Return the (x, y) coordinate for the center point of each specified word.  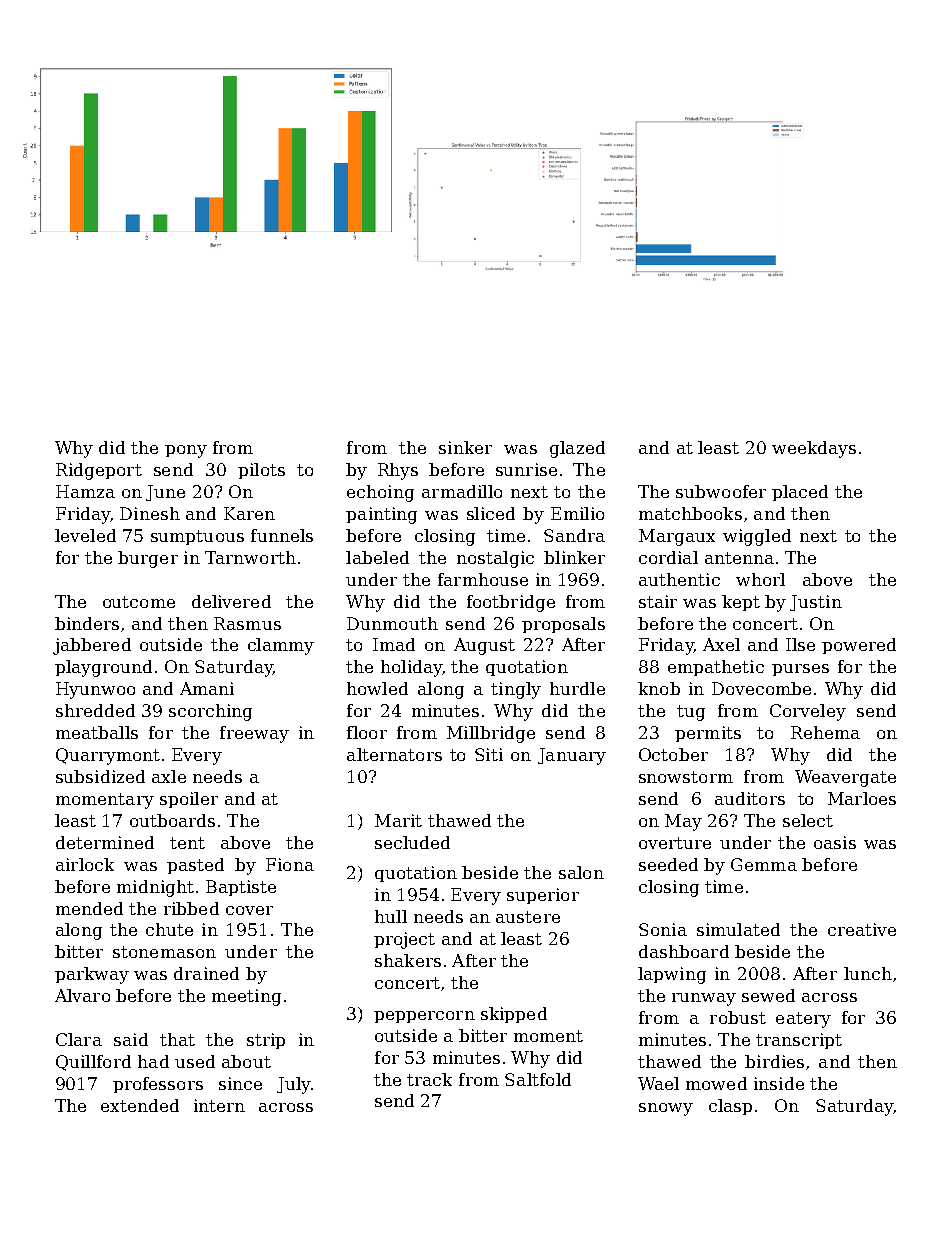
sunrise (526, 469)
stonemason (164, 952)
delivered (231, 601)
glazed (577, 449)
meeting (246, 997)
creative (862, 929)
